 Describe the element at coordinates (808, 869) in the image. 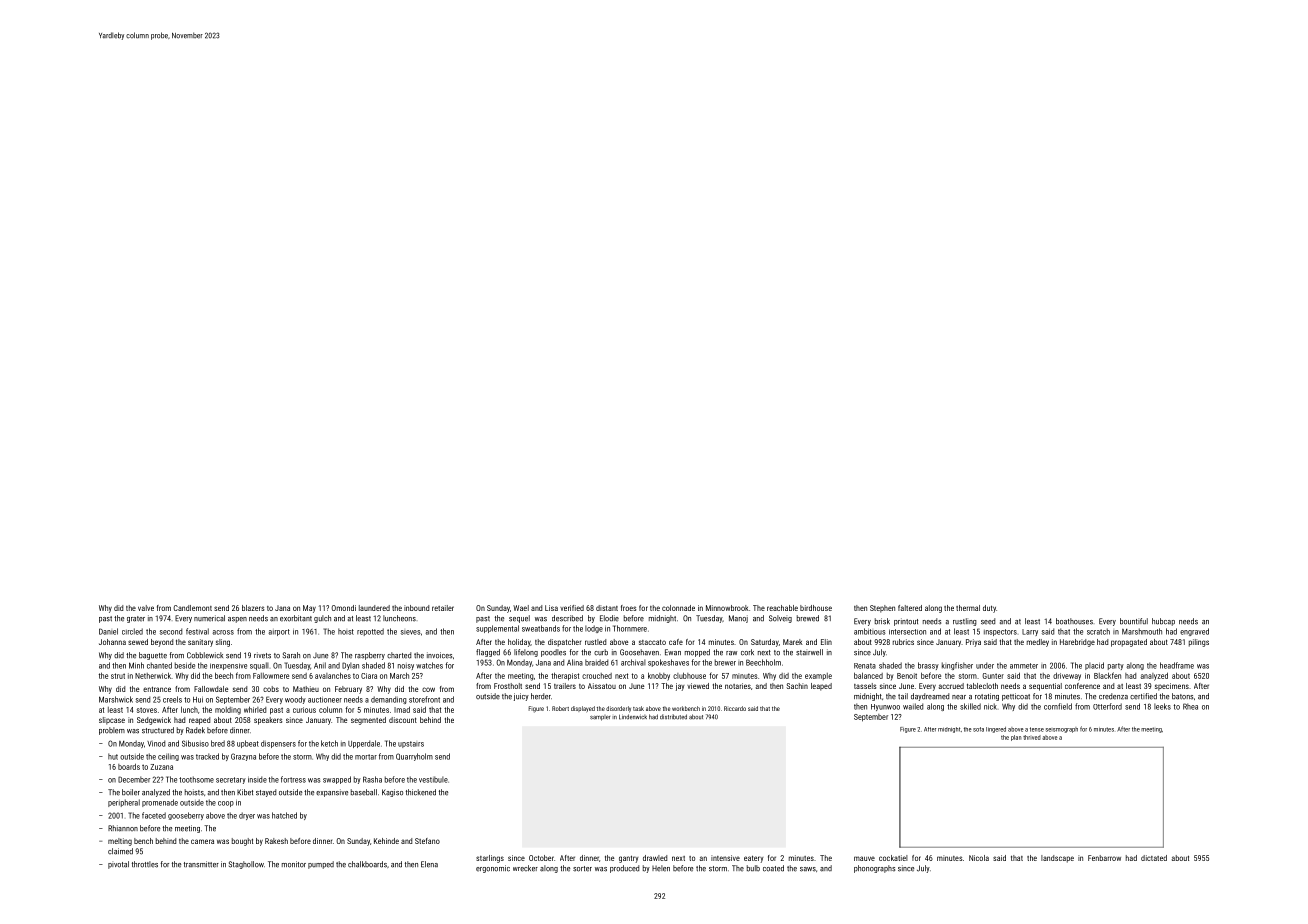

I see `saws` at that location.
